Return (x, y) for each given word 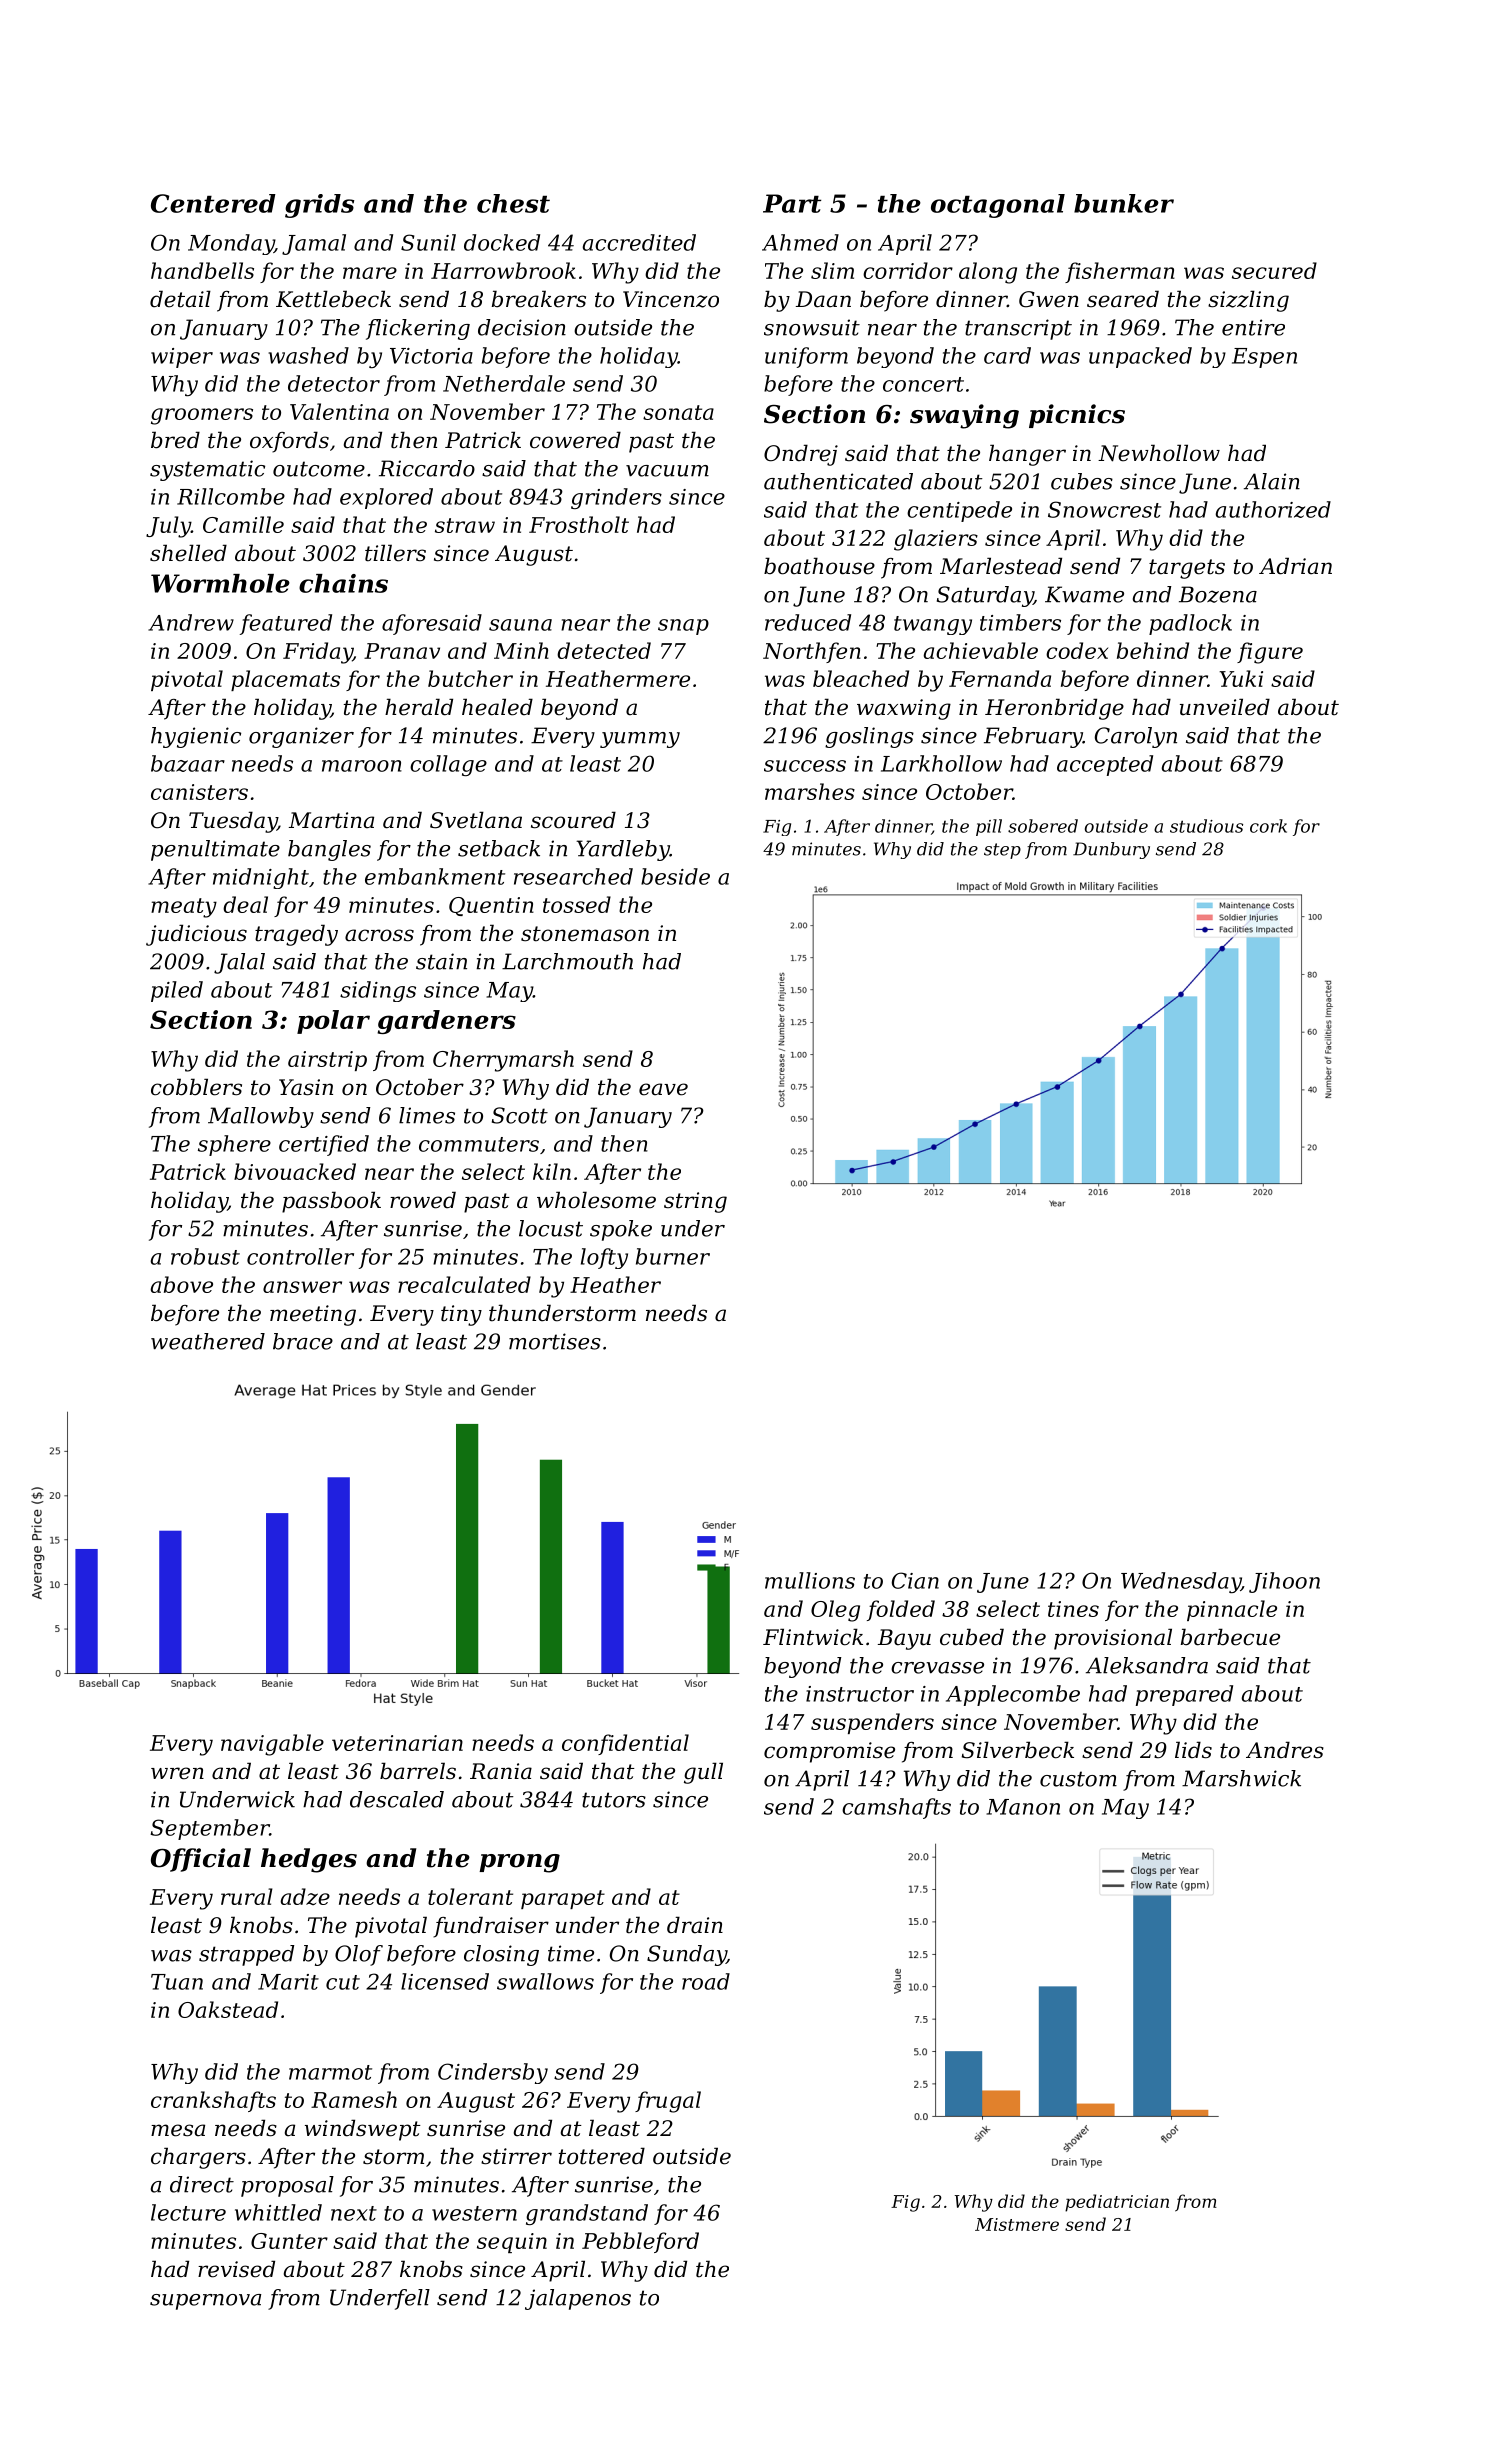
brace (303, 1341)
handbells (202, 270)
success (805, 766)
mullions (810, 1580)
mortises (555, 1341)
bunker (1124, 203)
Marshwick (1241, 1778)
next (354, 2213)
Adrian (1295, 566)
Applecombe (1013, 1695)
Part (792, 203)
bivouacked (295, 1171)
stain (441, 961)
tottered (602, 2156)
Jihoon (1284, 1582)
